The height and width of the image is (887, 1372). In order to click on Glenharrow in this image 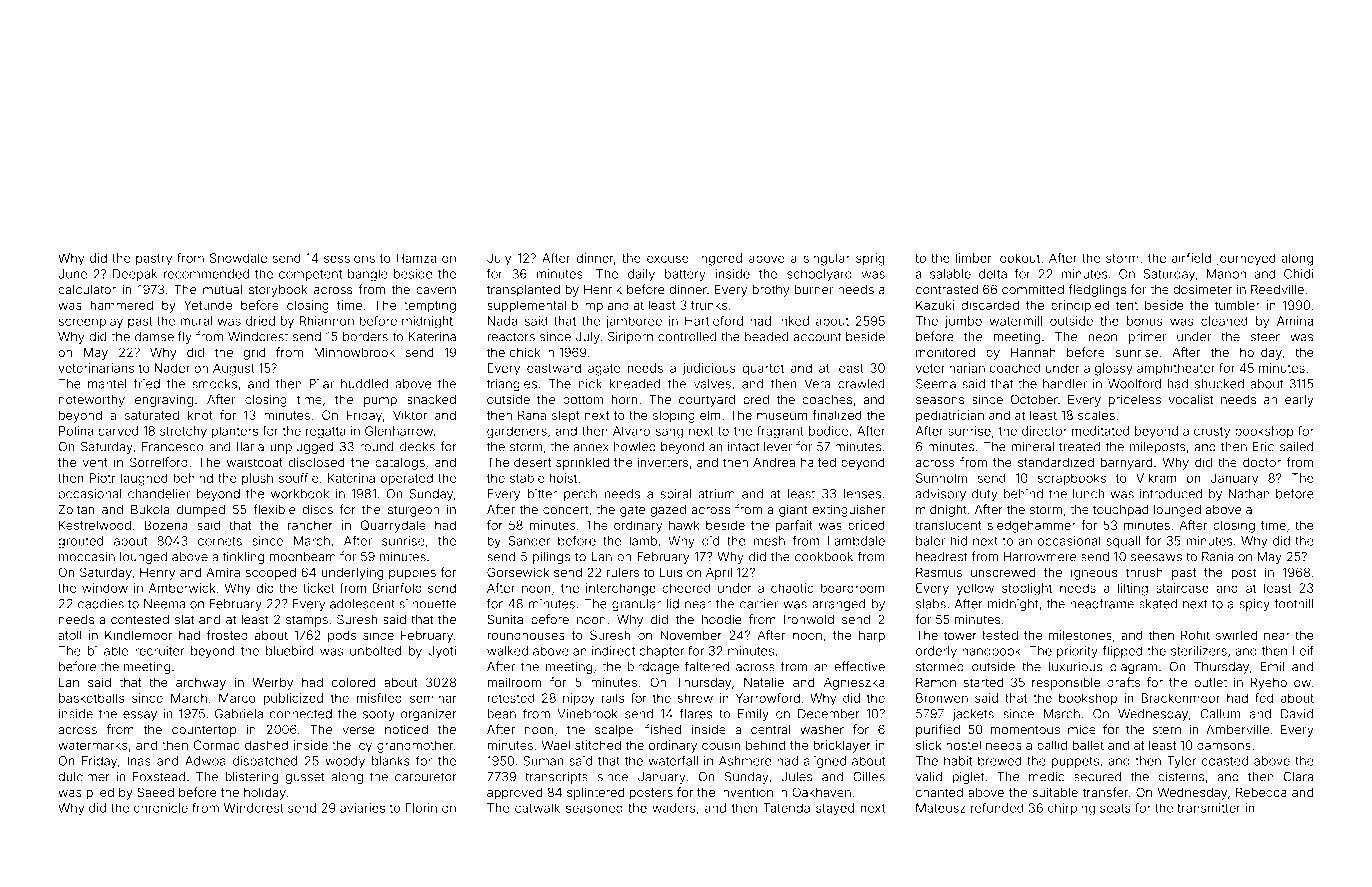, I will do `click(399, 431)`.
